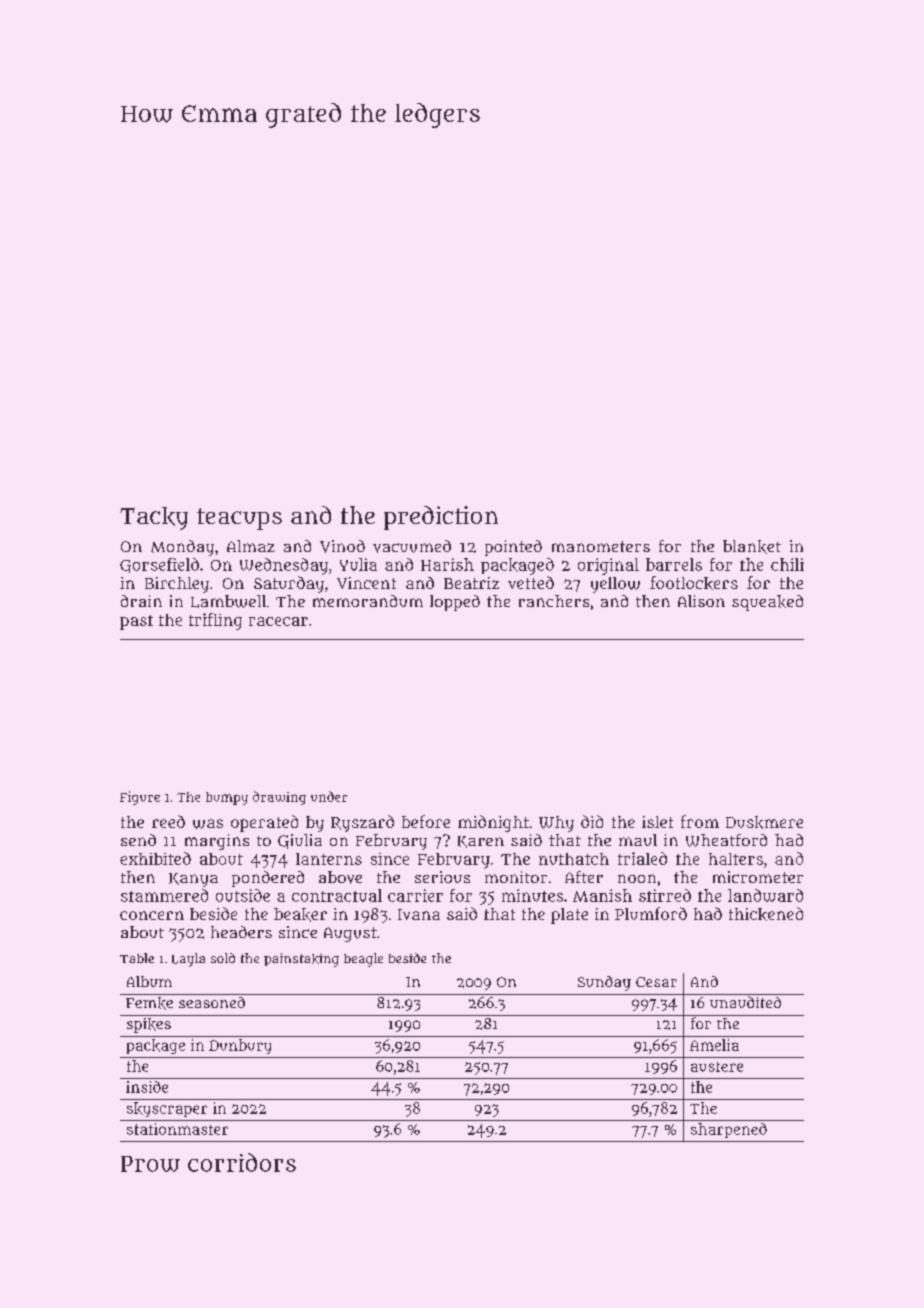 The image size is (924, 1308). Describe the element at coordinates (455, 603) in the image. I see `lopped` at that location.
